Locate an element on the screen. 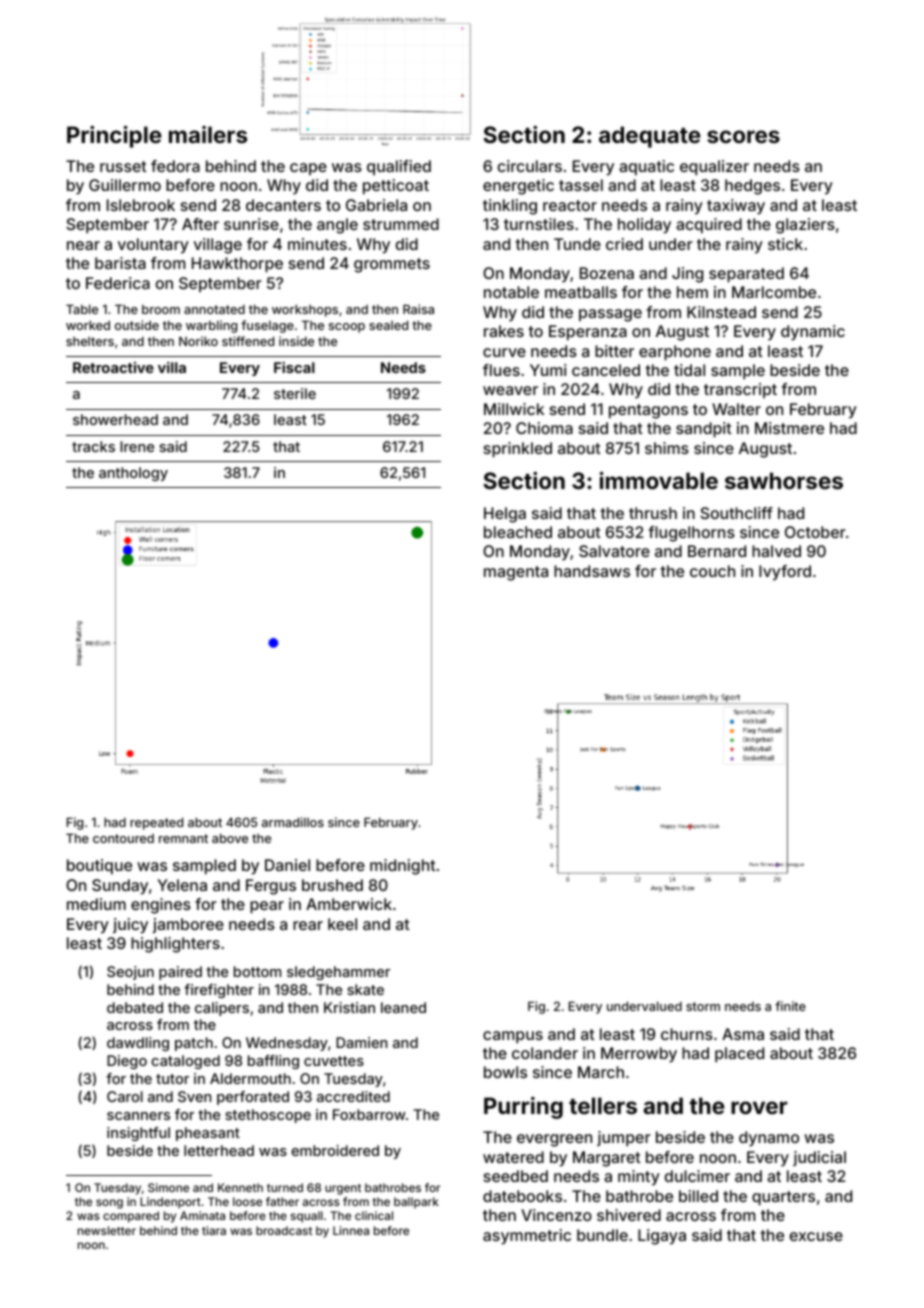 This screenshot has width=924, height=1308. Principle is located at coordinates (114, 137).
